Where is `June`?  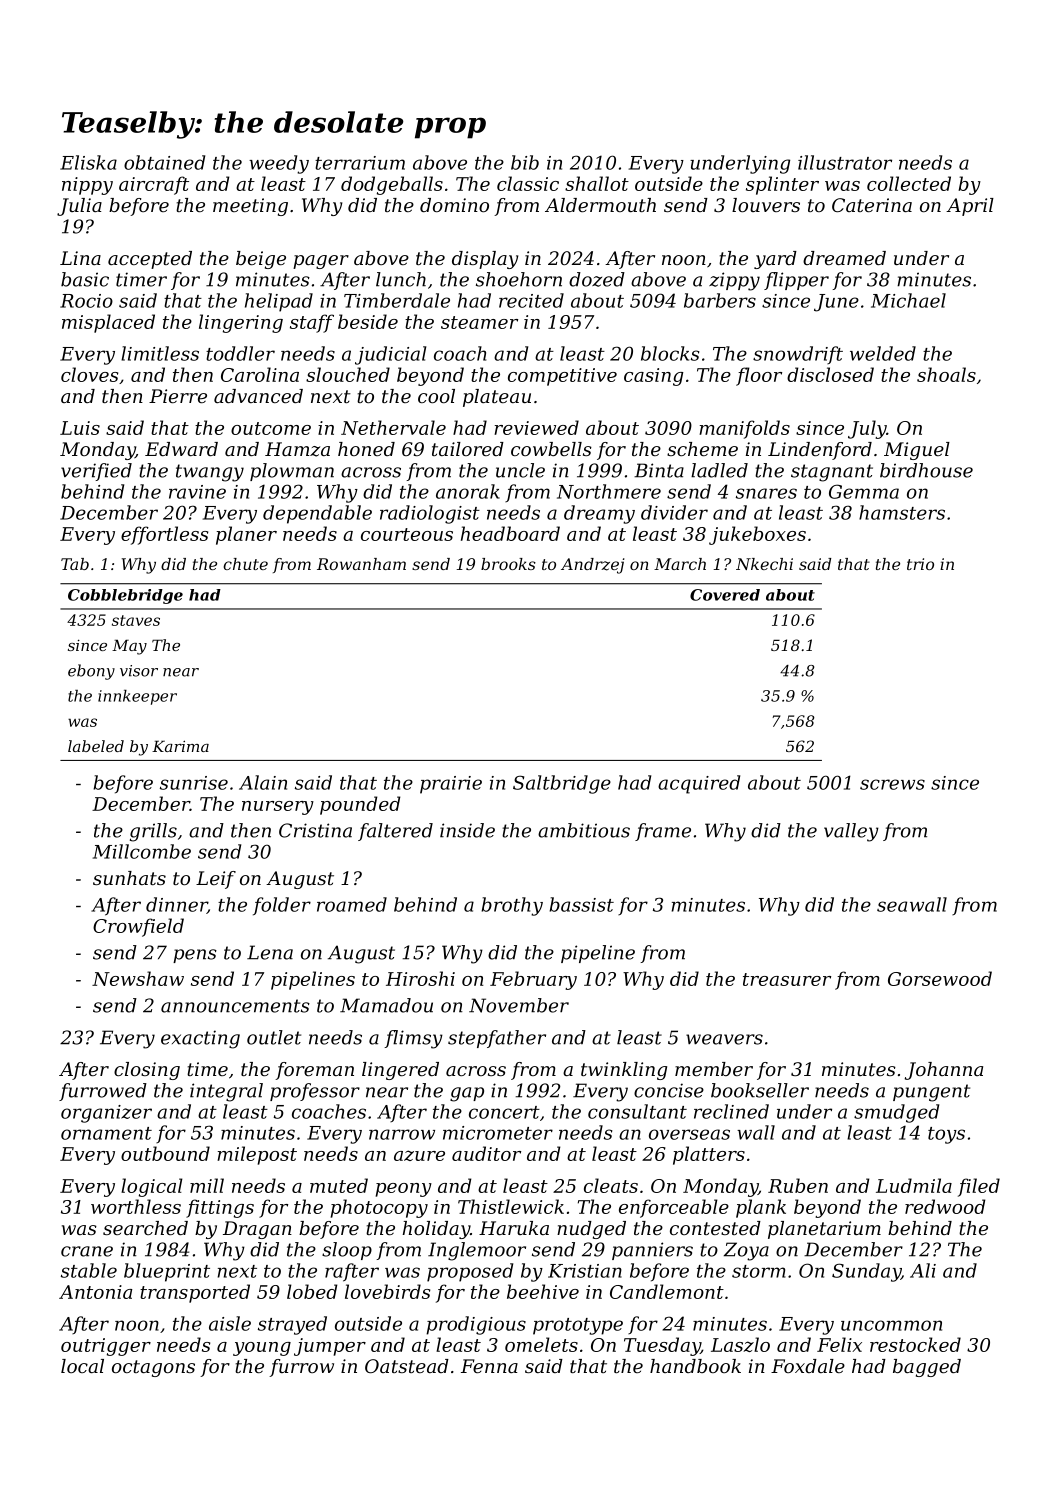
June is located at coordinates (836, 303).
